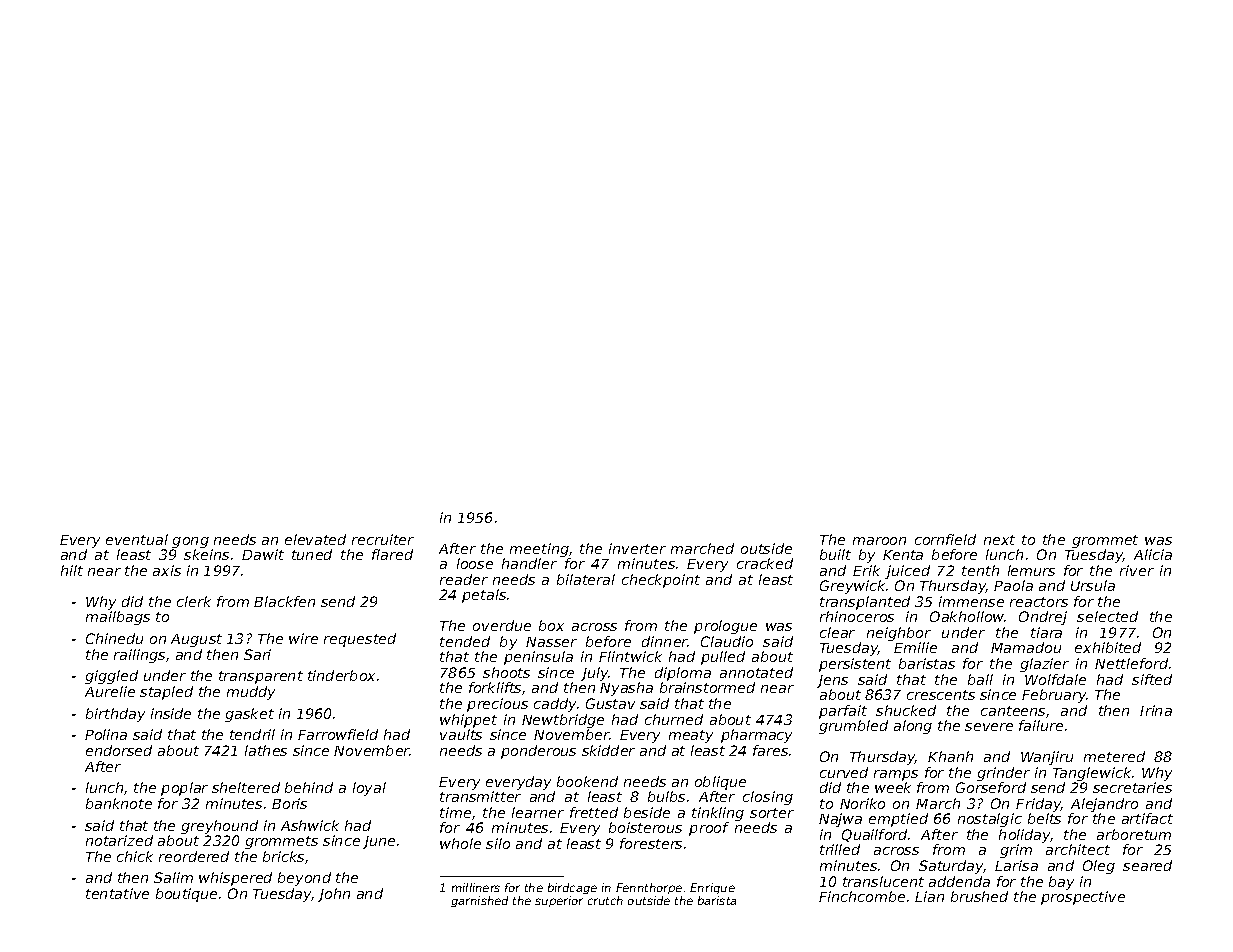  What do you see at coordinates (637, 548) in the page?
I see `inverter` at bounding box center [637, 548].
